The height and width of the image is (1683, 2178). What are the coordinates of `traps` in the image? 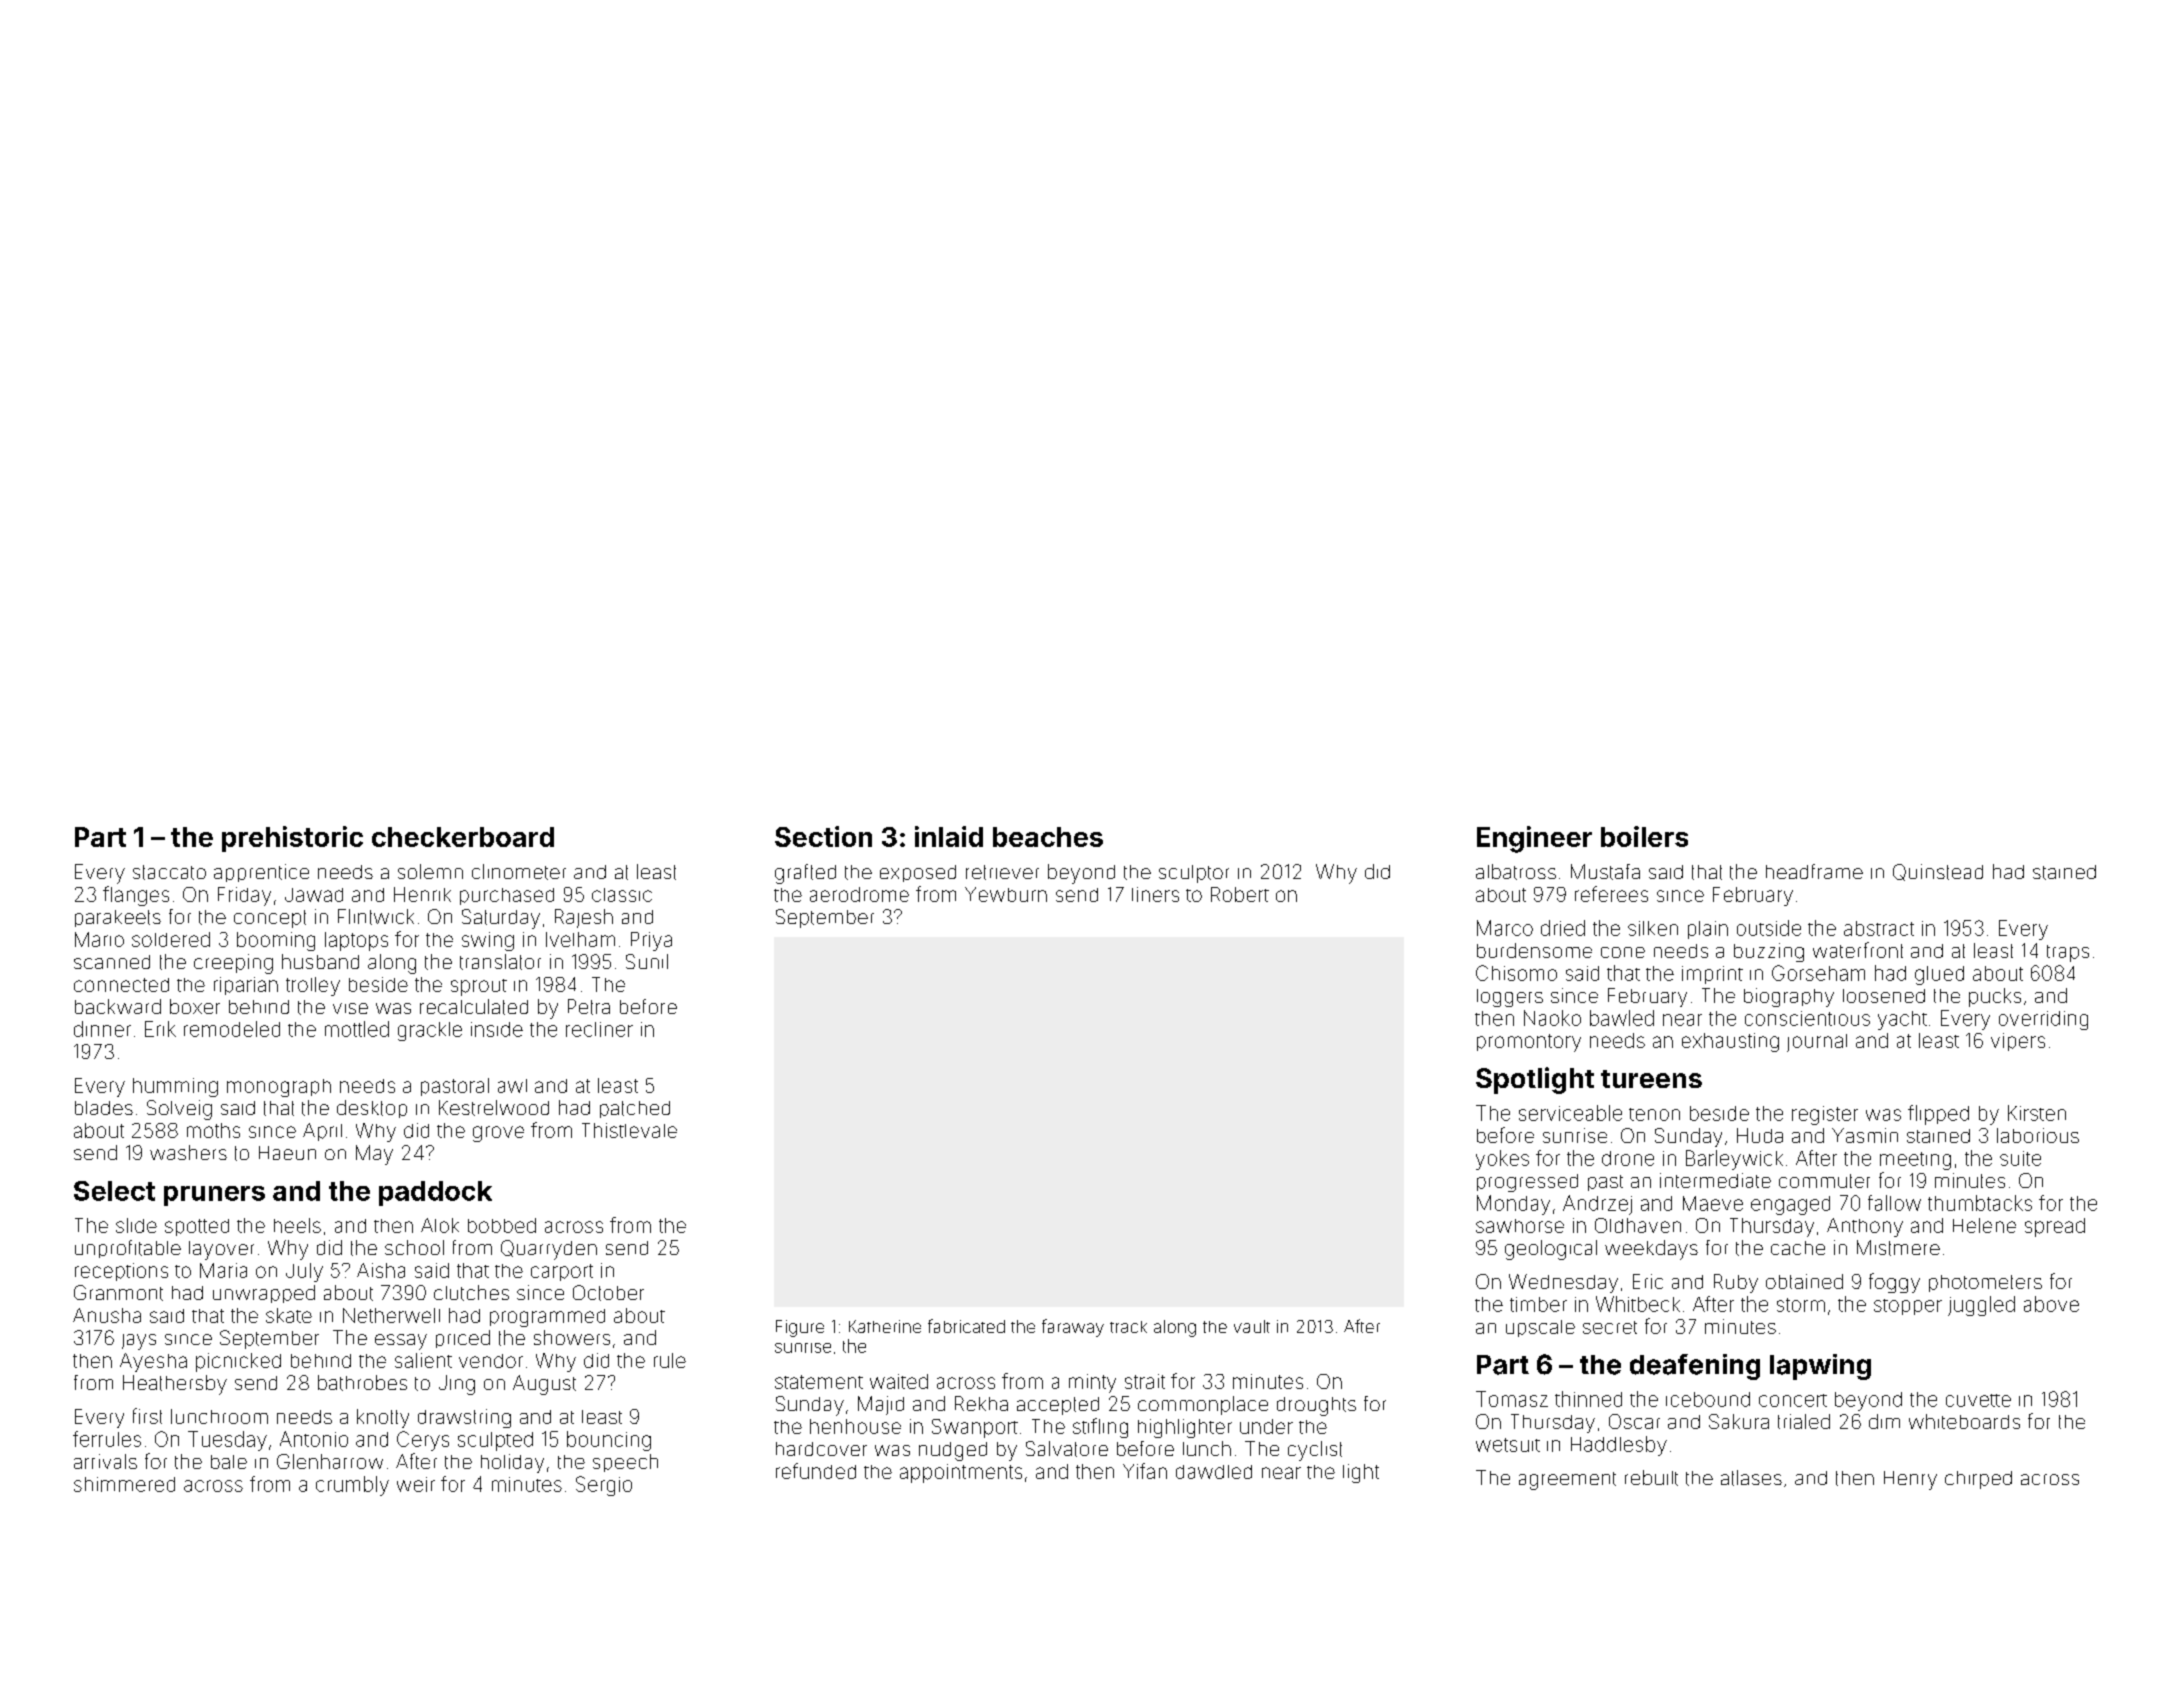 It's located at (2068, 953).
